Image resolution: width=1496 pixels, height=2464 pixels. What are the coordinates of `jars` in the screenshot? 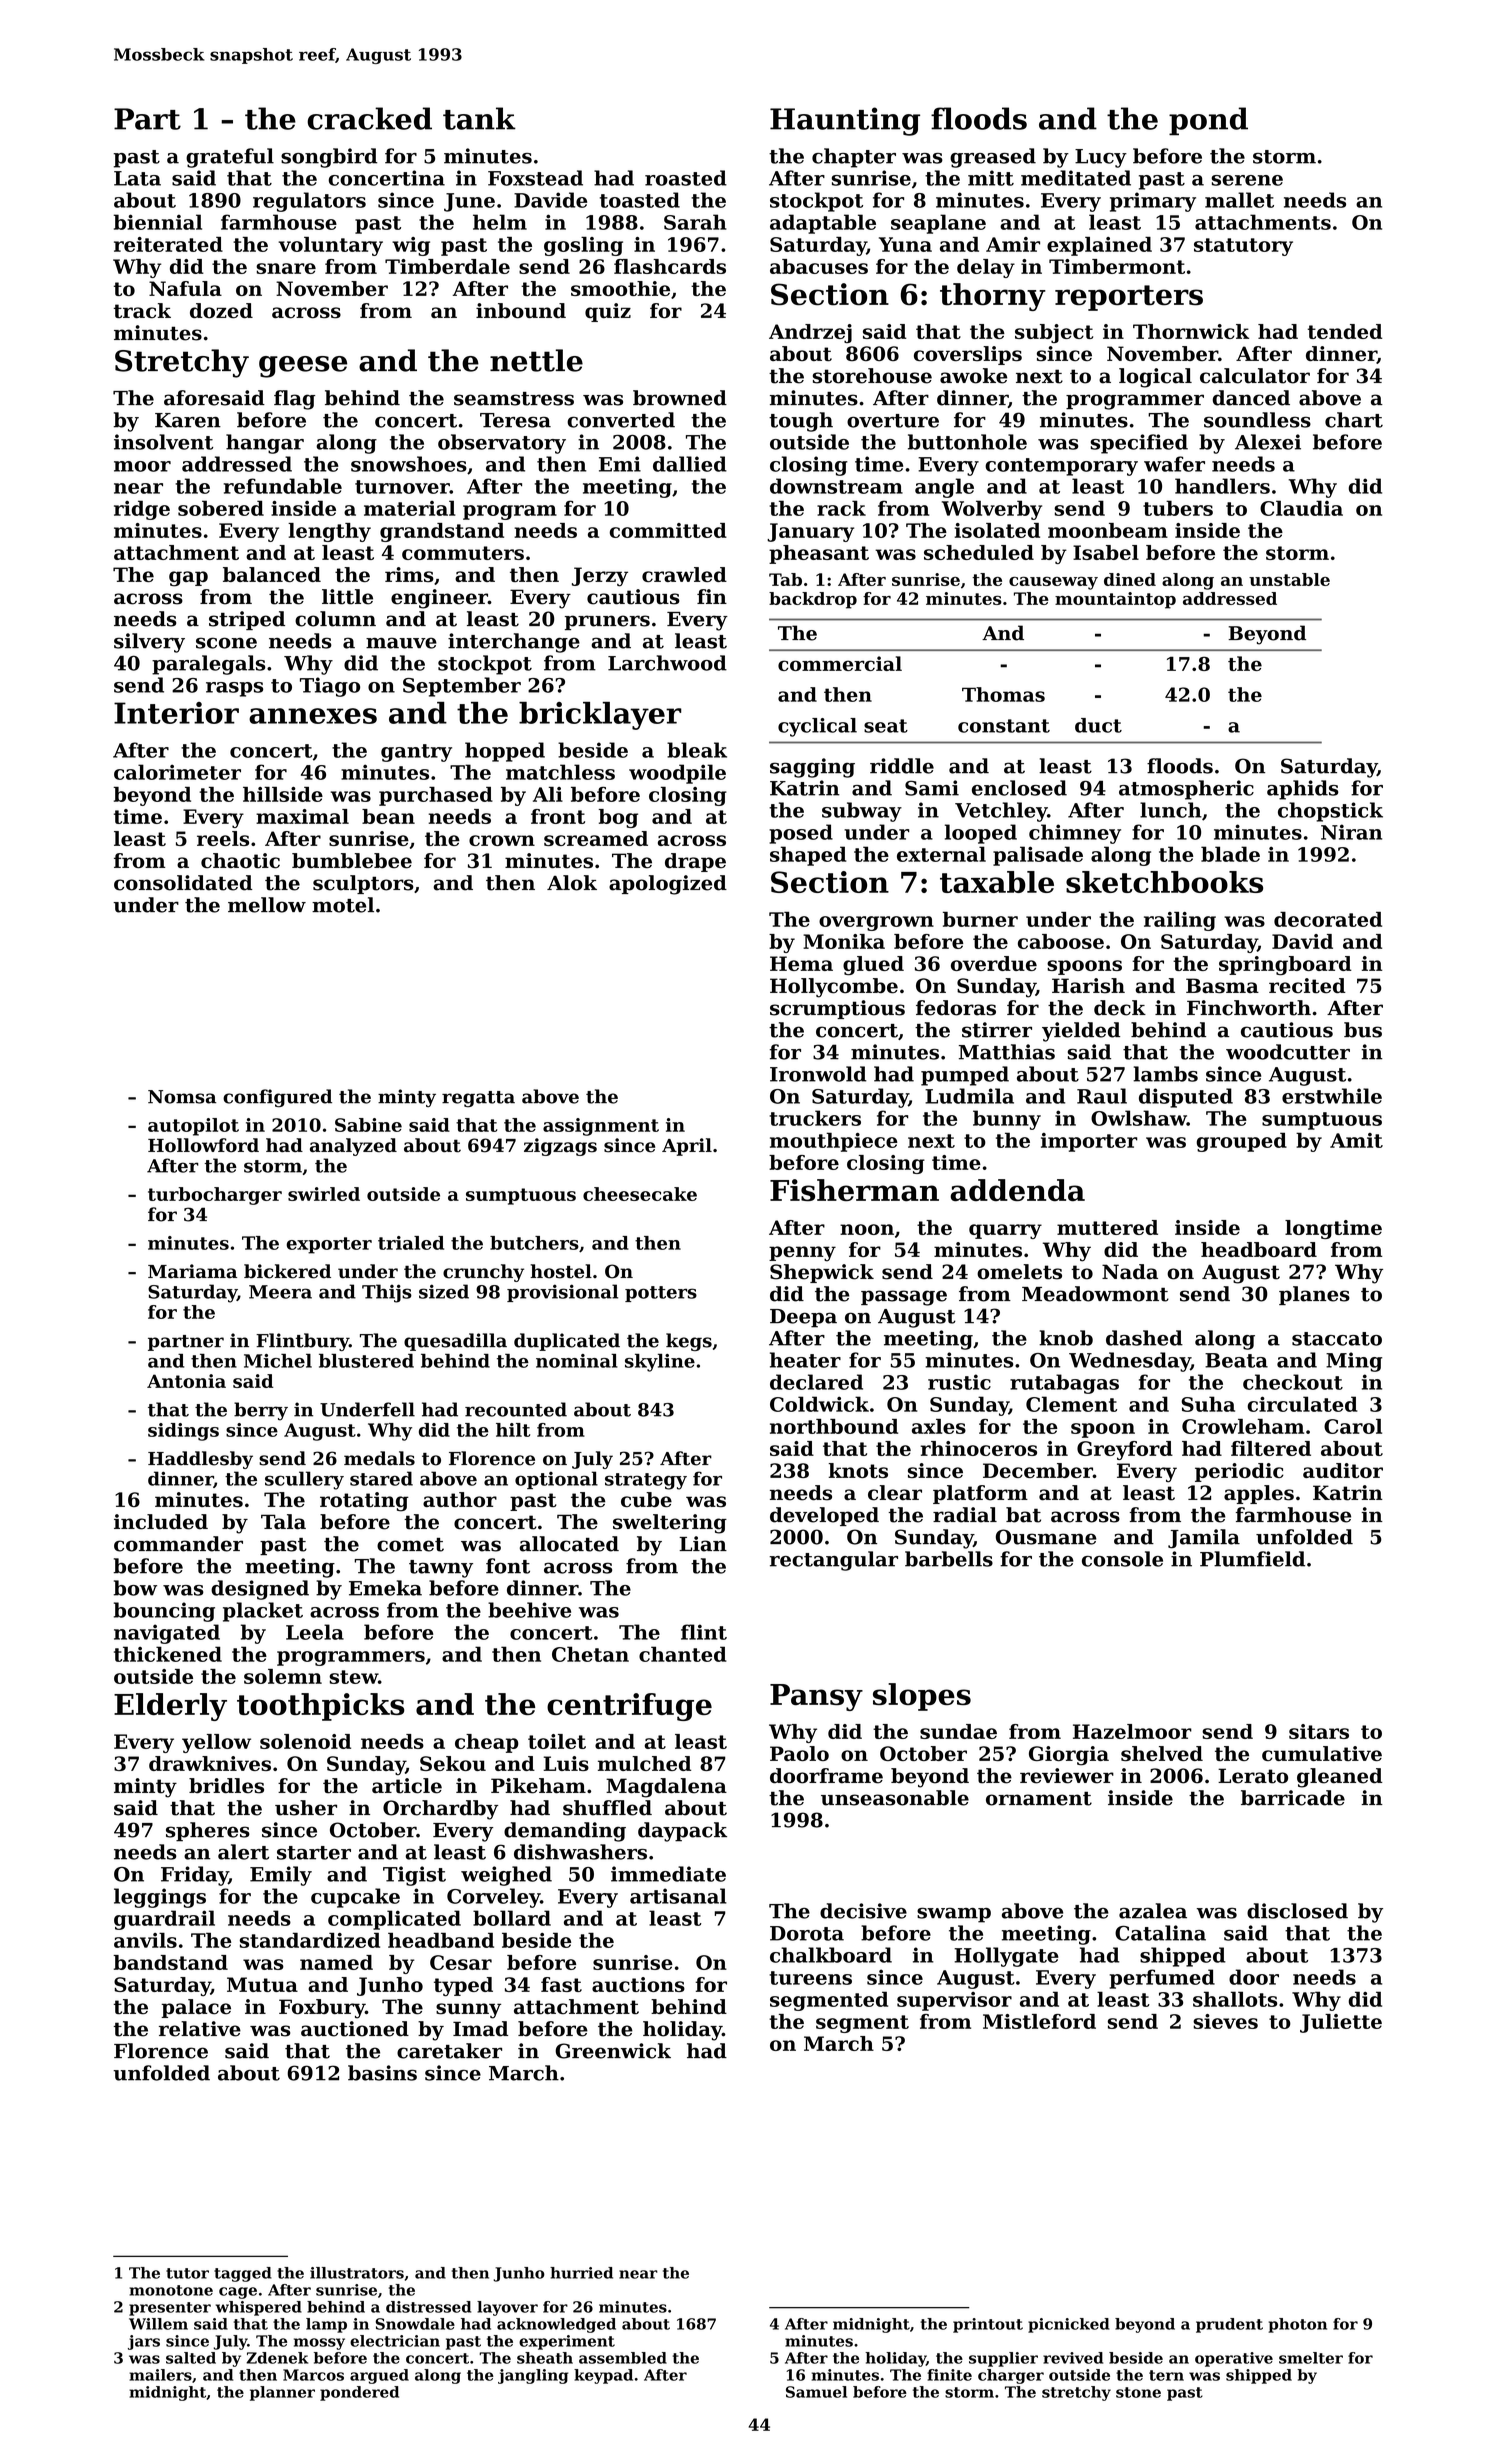 It's located at (144, 2342).
